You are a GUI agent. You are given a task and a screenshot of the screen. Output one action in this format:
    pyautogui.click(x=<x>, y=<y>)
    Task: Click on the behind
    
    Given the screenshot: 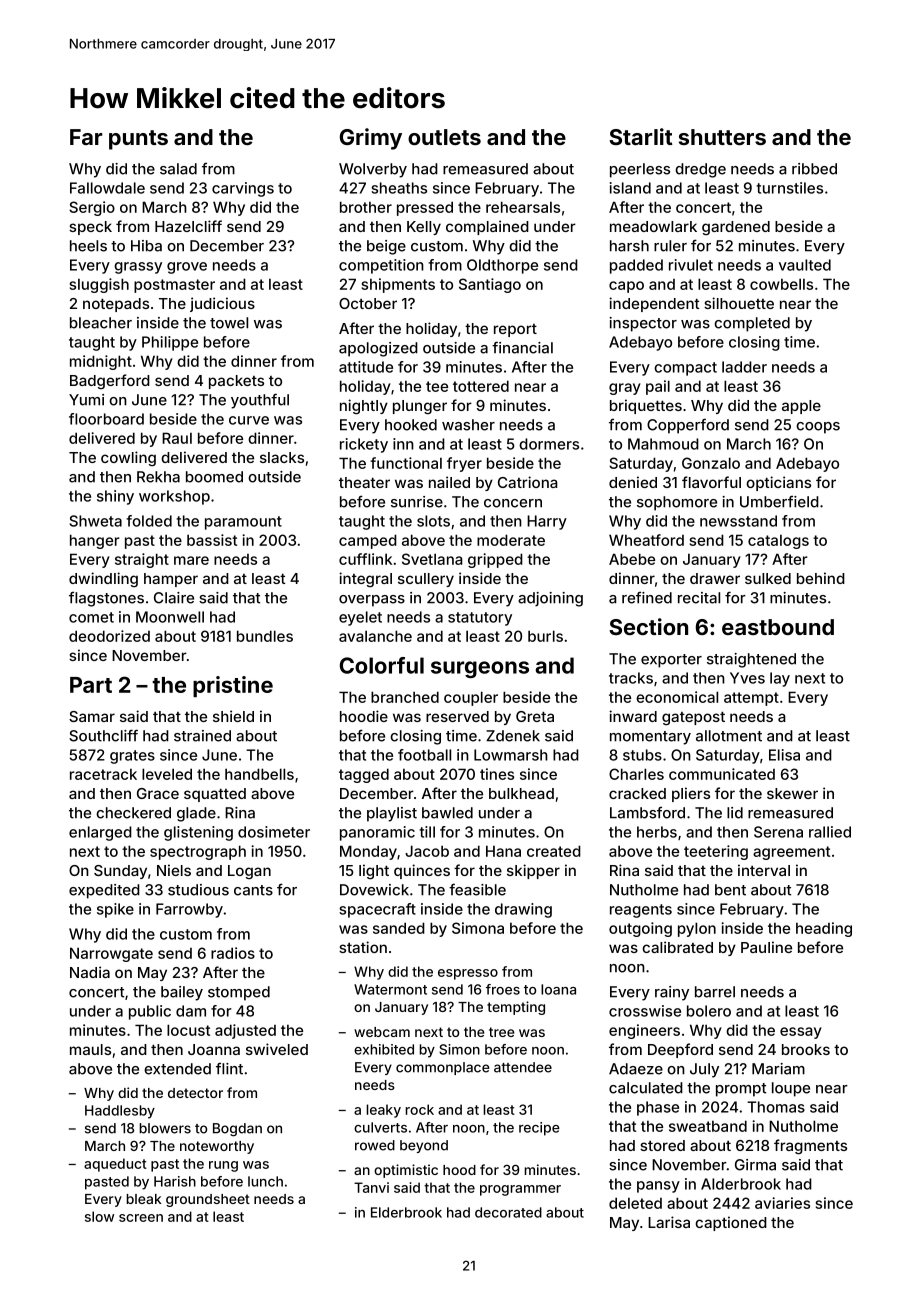 What is the action you would take?
    pyautogui.click(x=821, y=578)
